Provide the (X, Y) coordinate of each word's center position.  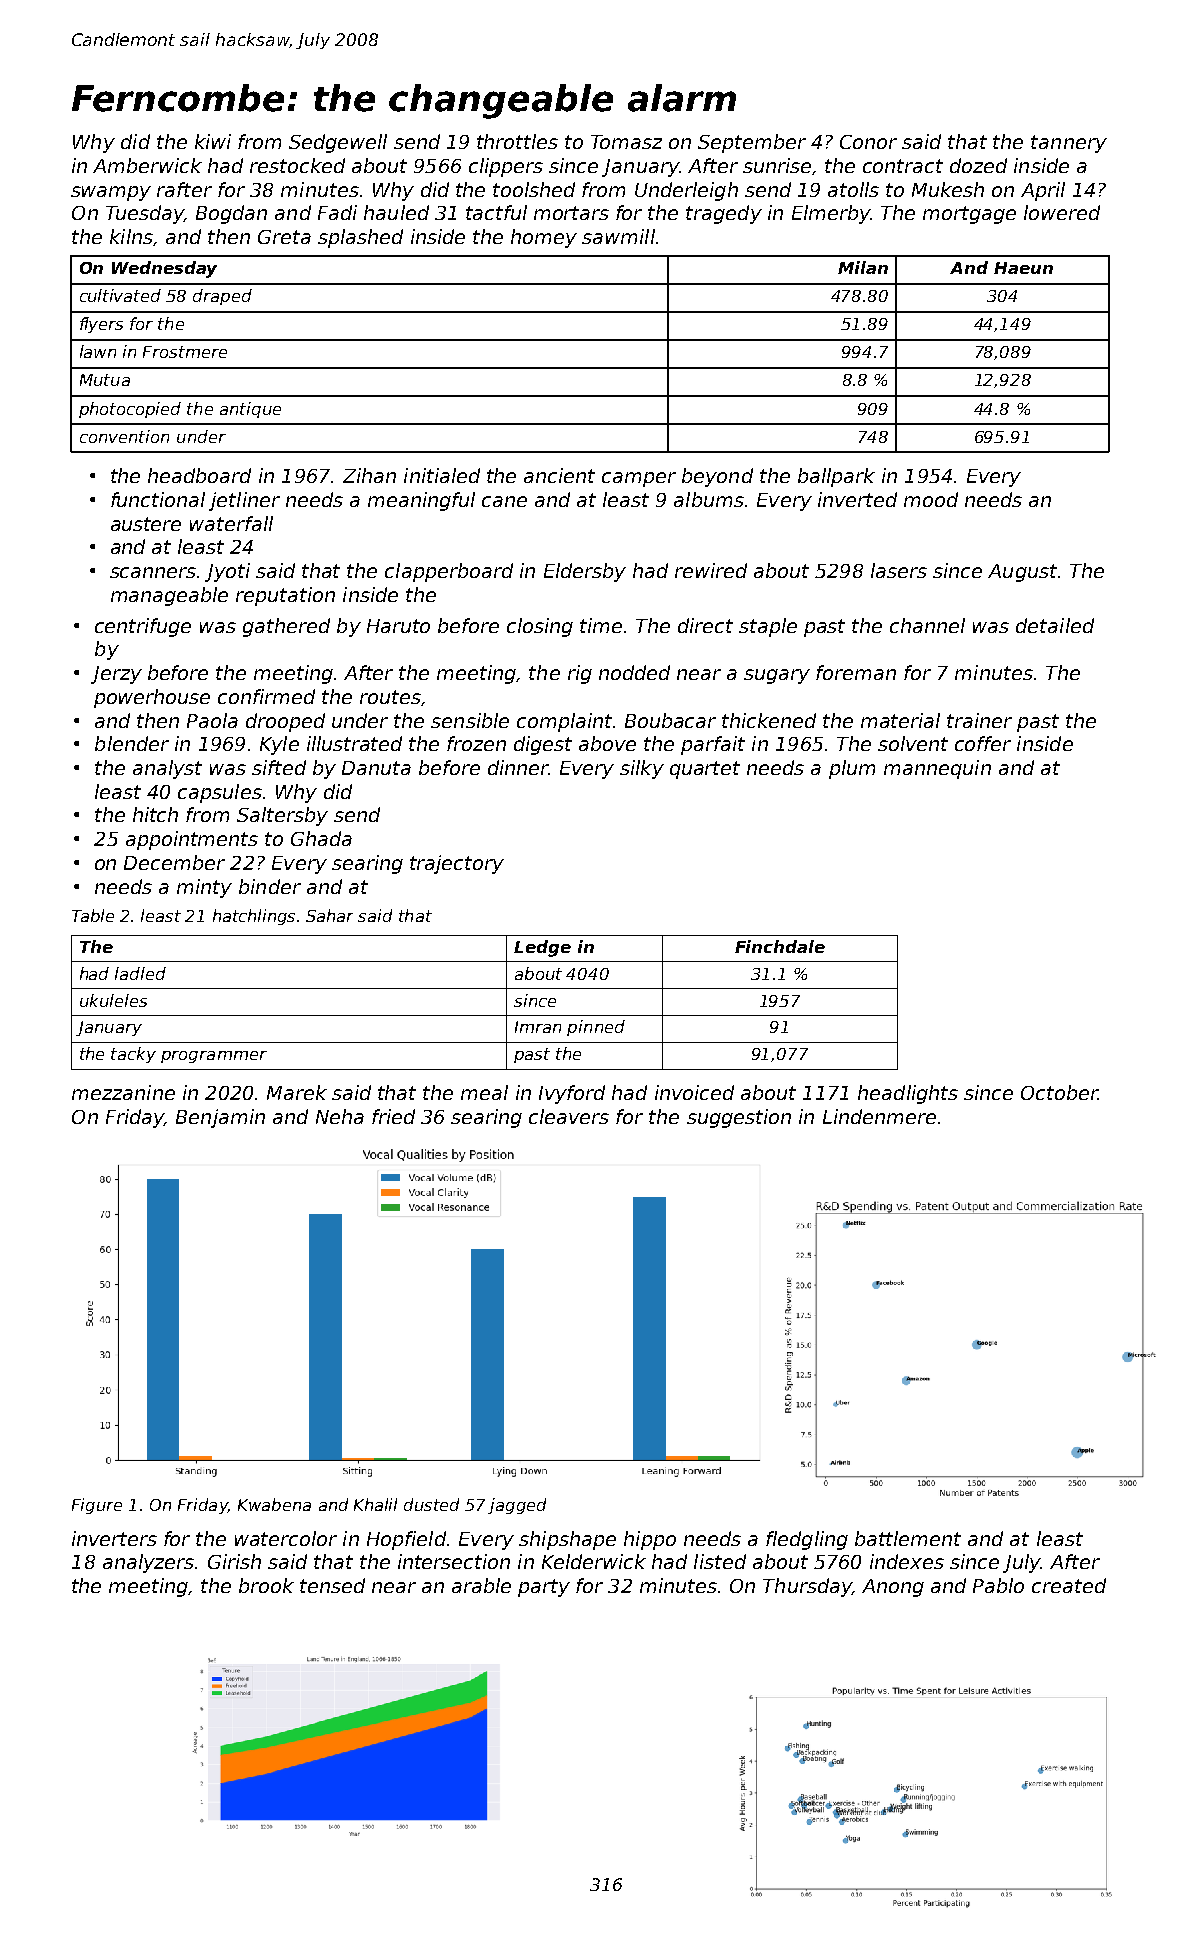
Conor (868, 142)
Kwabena (274, 1504)
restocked (297, 165)
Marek (297, 1092)
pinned (596, 1028)
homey (544, 238)
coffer (983, 743)
